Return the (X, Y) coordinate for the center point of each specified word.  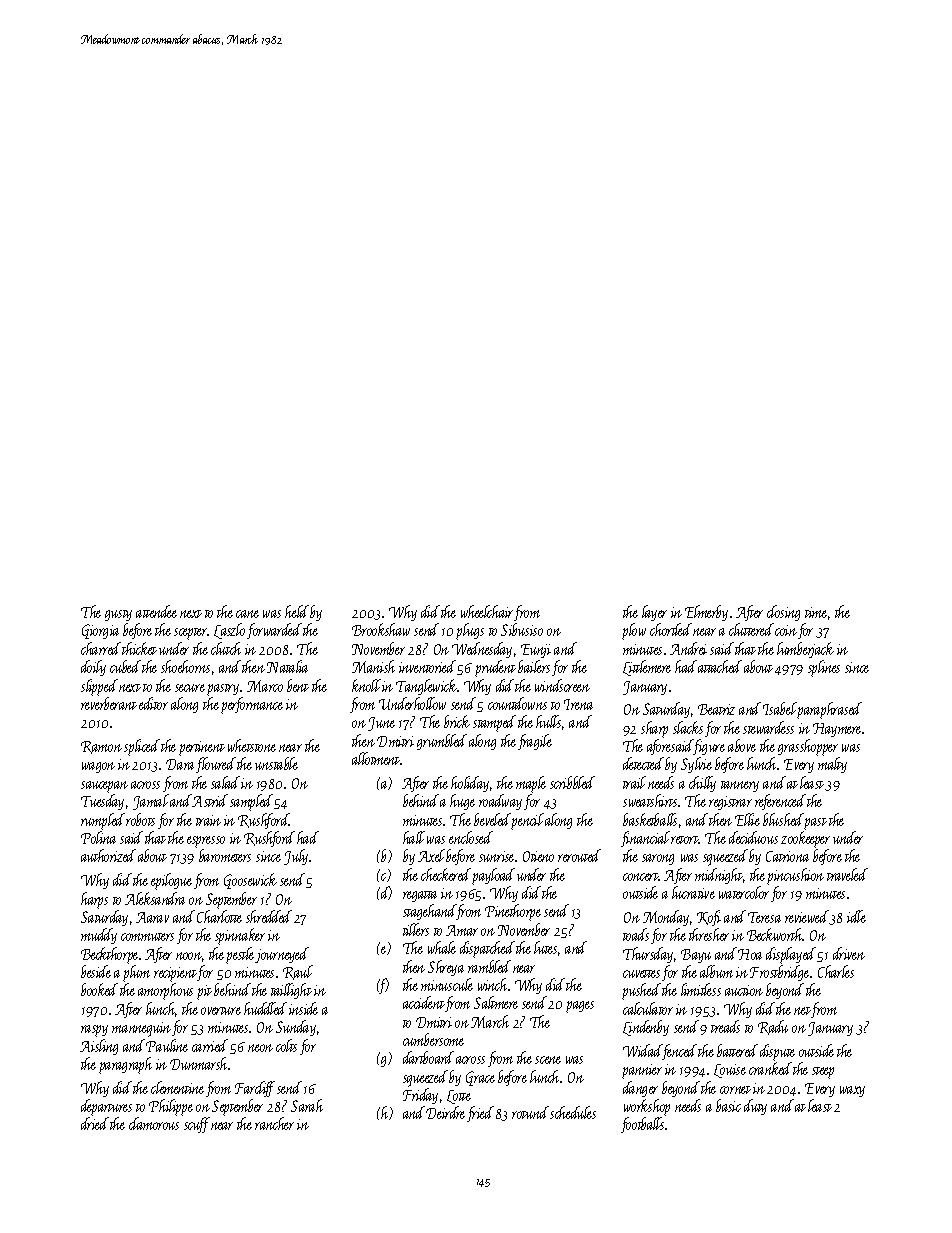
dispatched (487, 949)
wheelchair (487, 611)
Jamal (151, 802)
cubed (125, 666)
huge (462, 802)
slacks (688, 727)
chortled (671, 629)
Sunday (296, 1028)
